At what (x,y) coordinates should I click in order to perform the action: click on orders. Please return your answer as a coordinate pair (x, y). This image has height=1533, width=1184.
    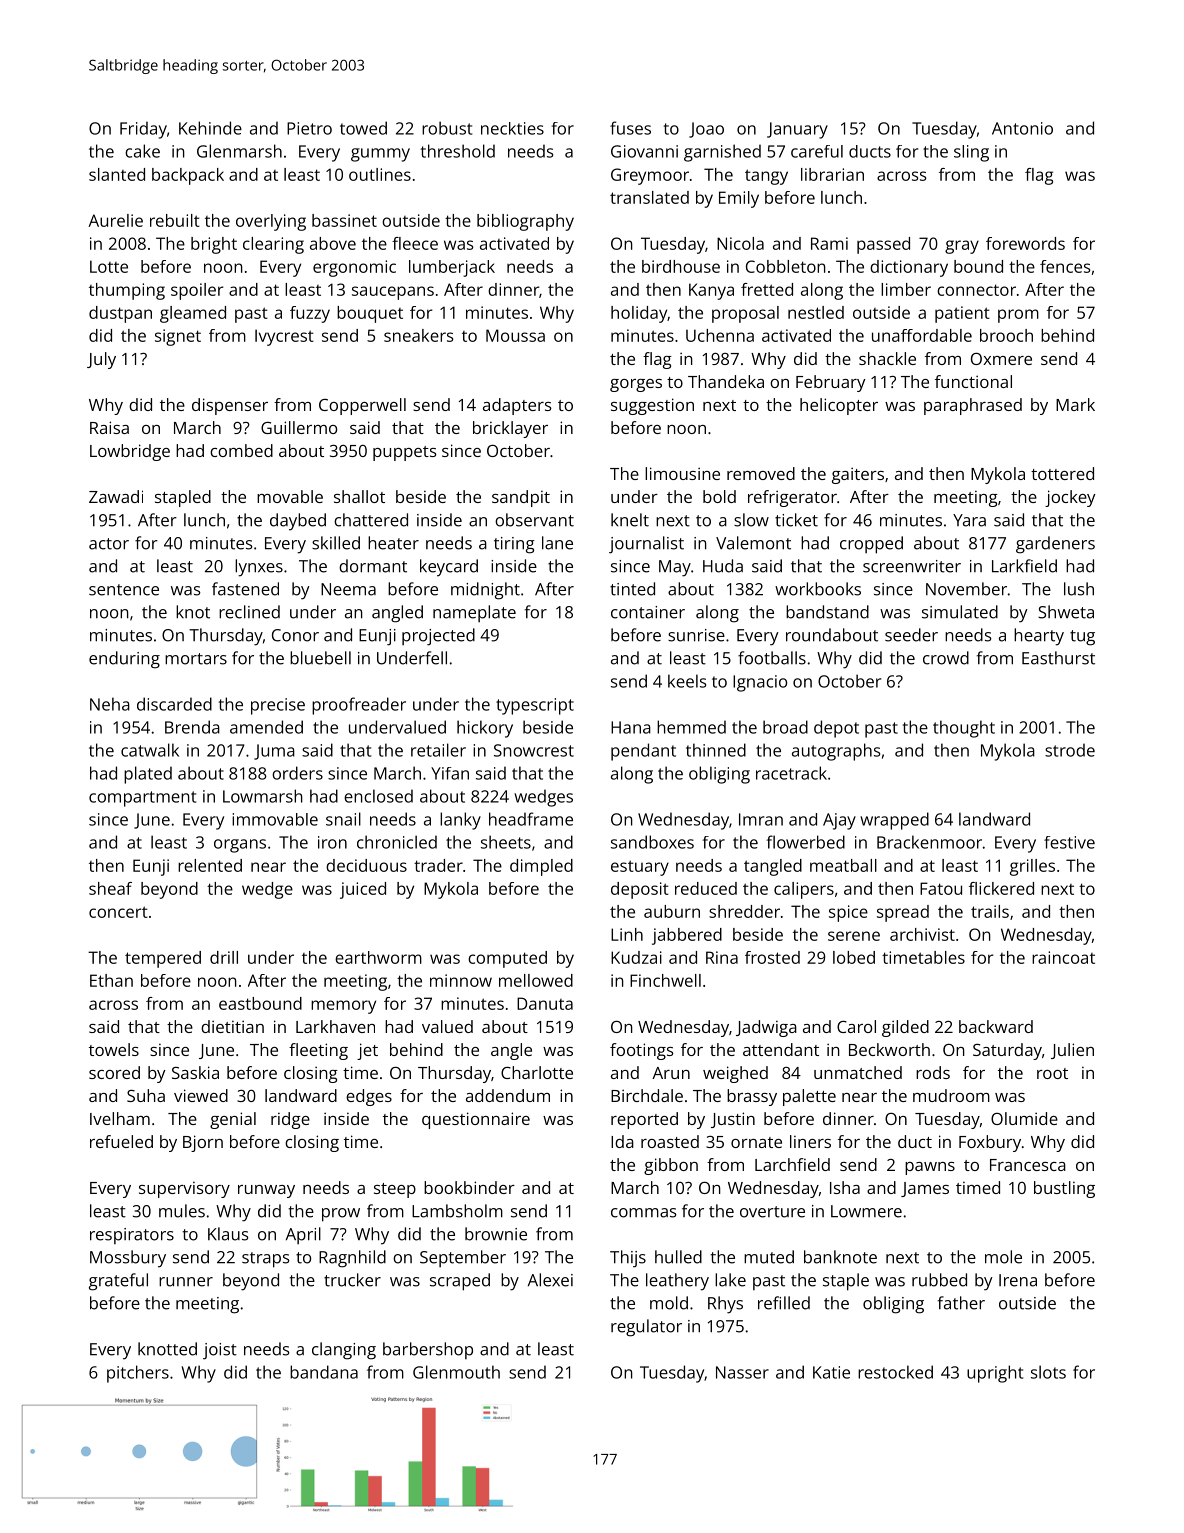
    Looking at the image, I should click on (297, 773).
